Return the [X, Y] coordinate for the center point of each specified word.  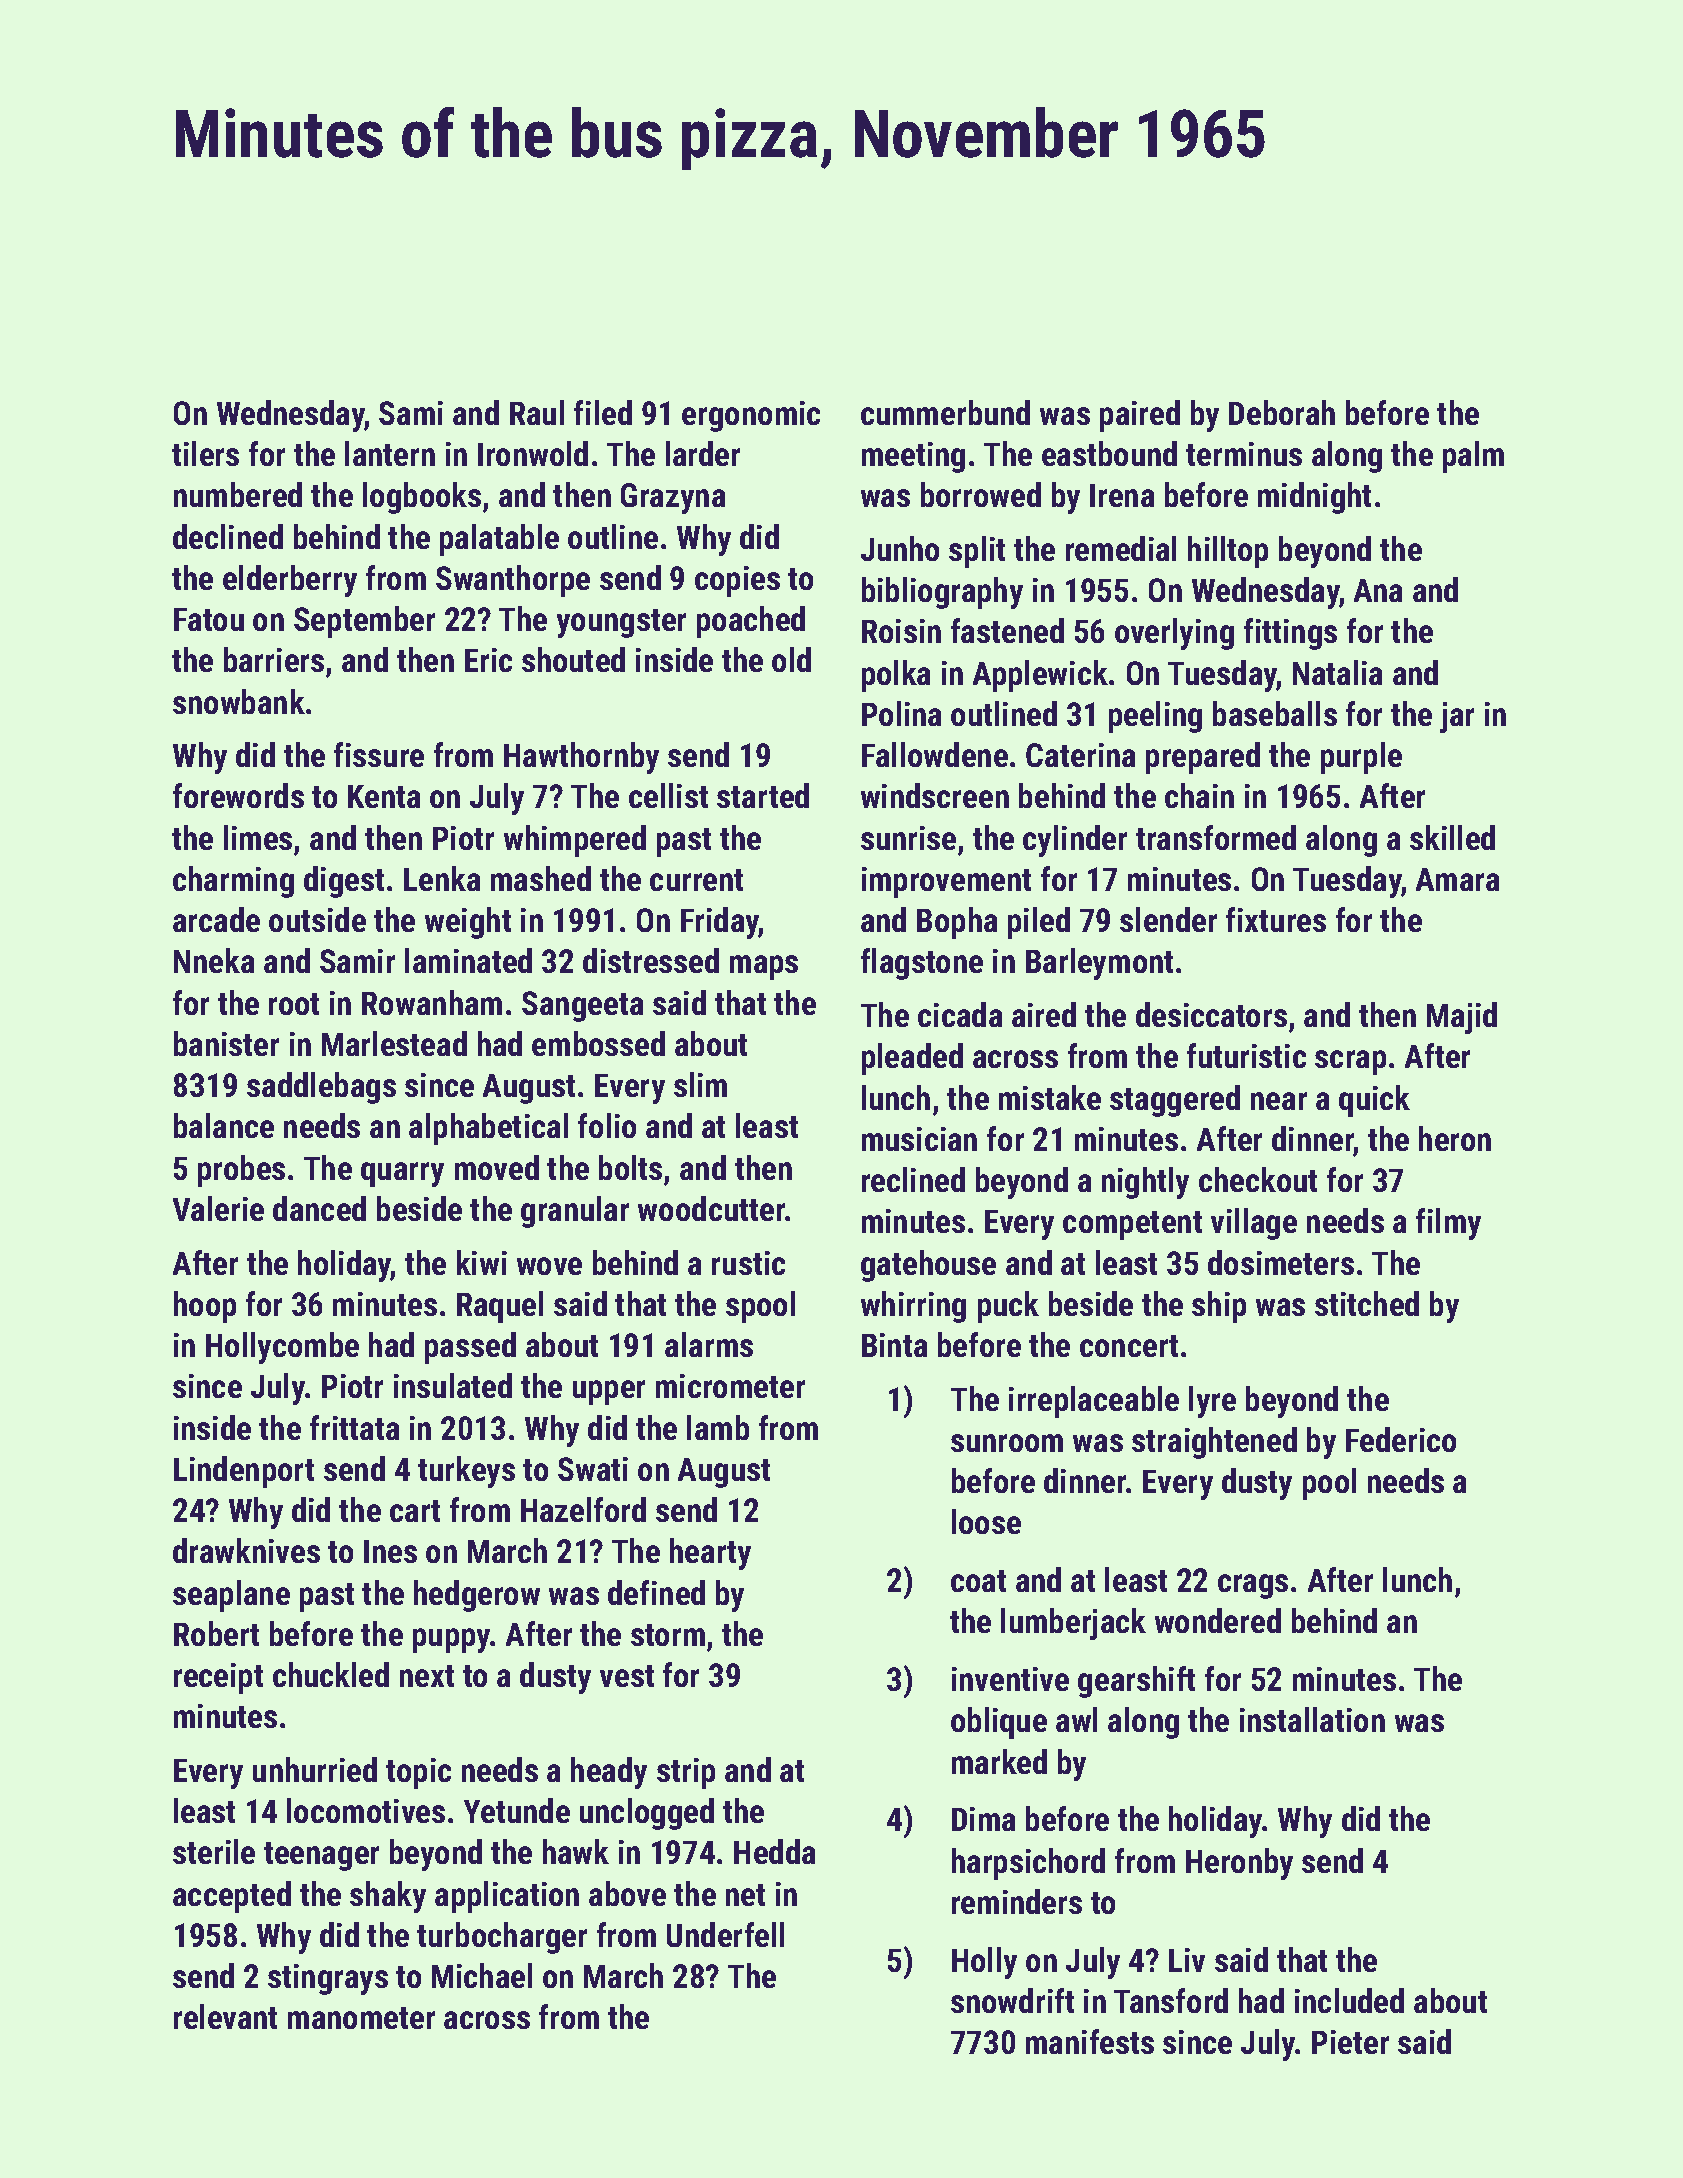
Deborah [1282, 412]
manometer [361, 2018]
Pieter [1350, 2042]
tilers [205, 453]
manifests [1090, 2041]
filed [603, 412]
